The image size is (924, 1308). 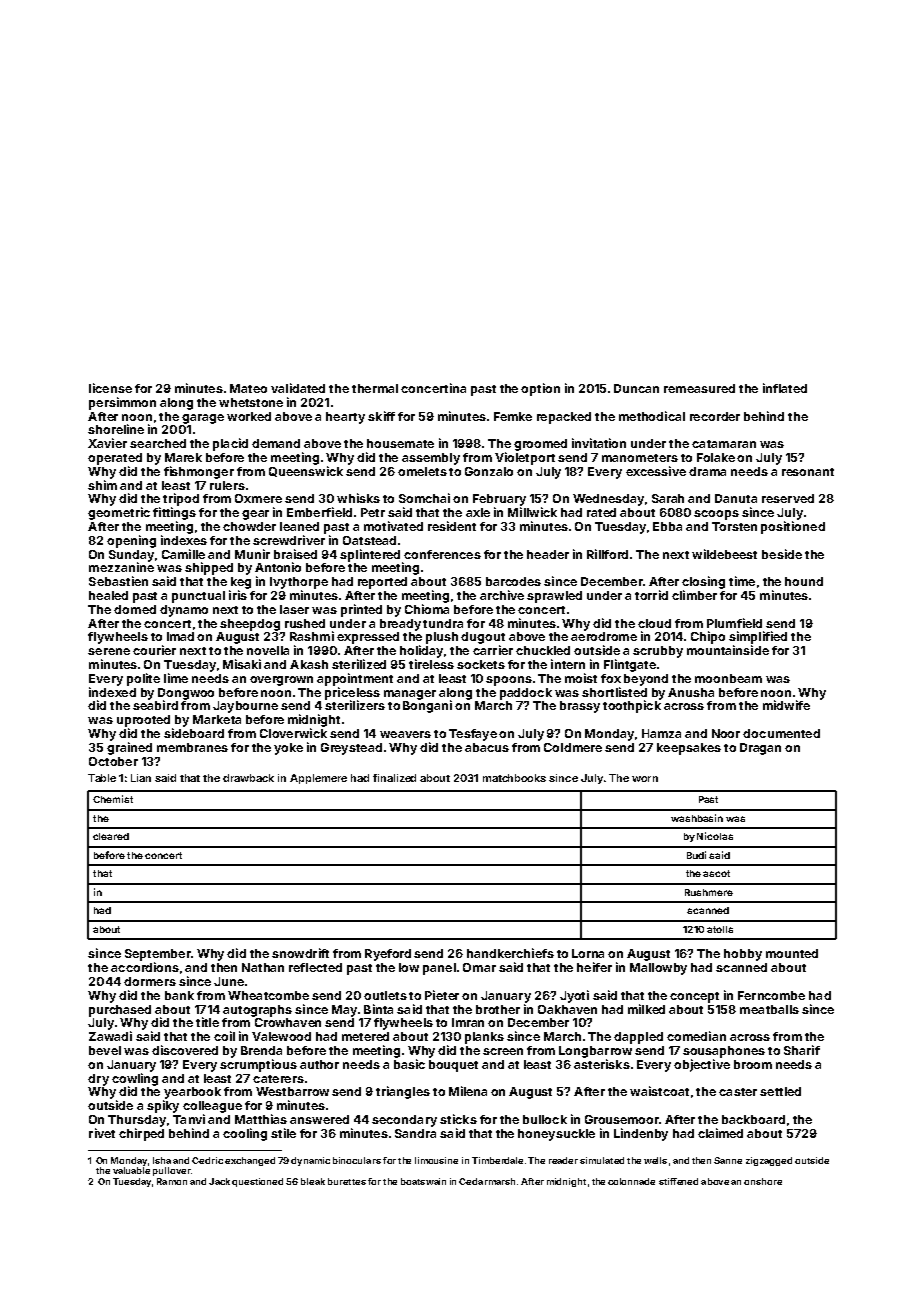 What do you see at coordinates (248, 778) in the document?
I see `drawback` at bounding box center [248, 778].
